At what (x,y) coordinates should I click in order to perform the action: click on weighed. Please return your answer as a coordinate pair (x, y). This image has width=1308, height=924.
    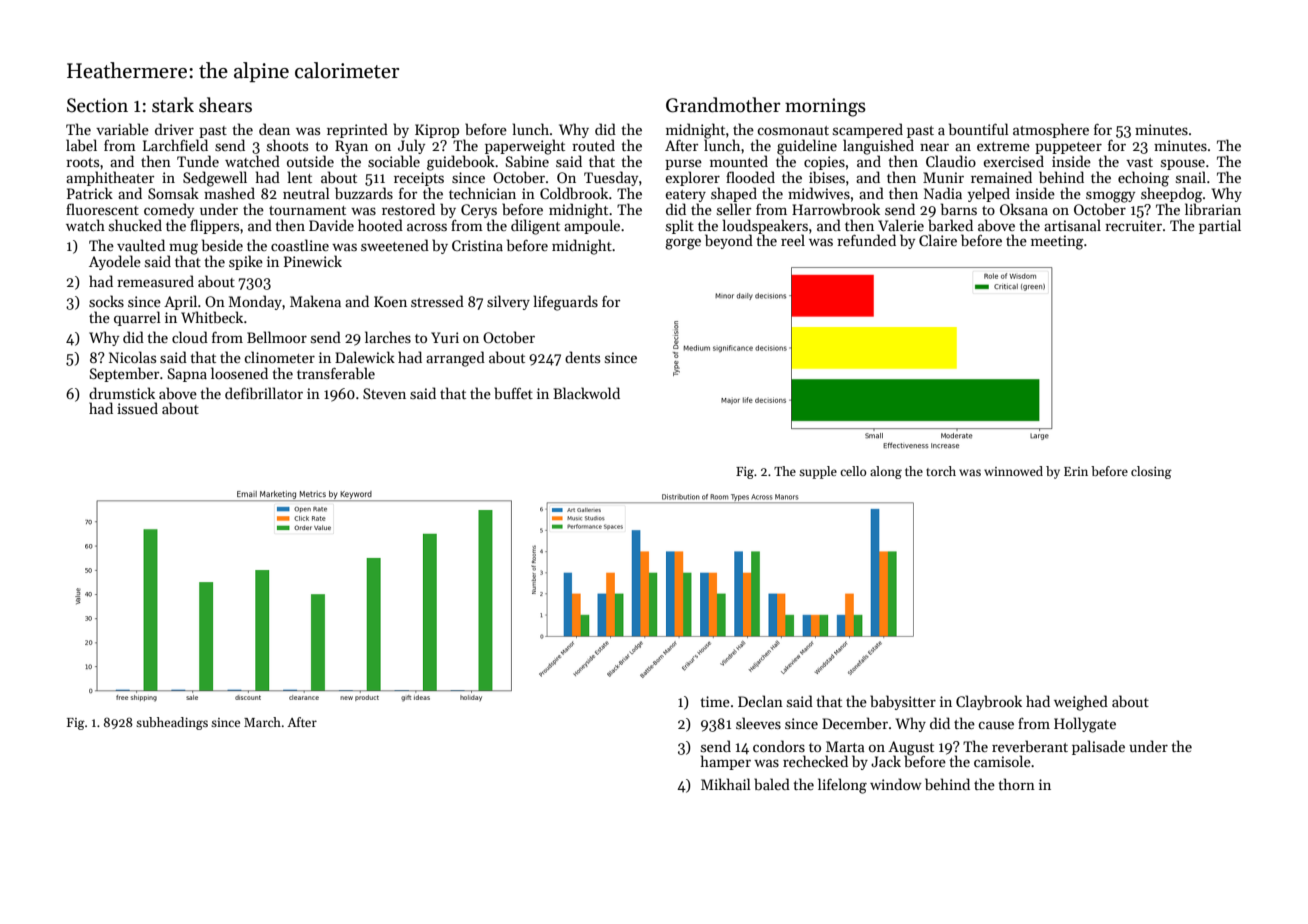
    Looking at the image, I should click on (1081, 703).
